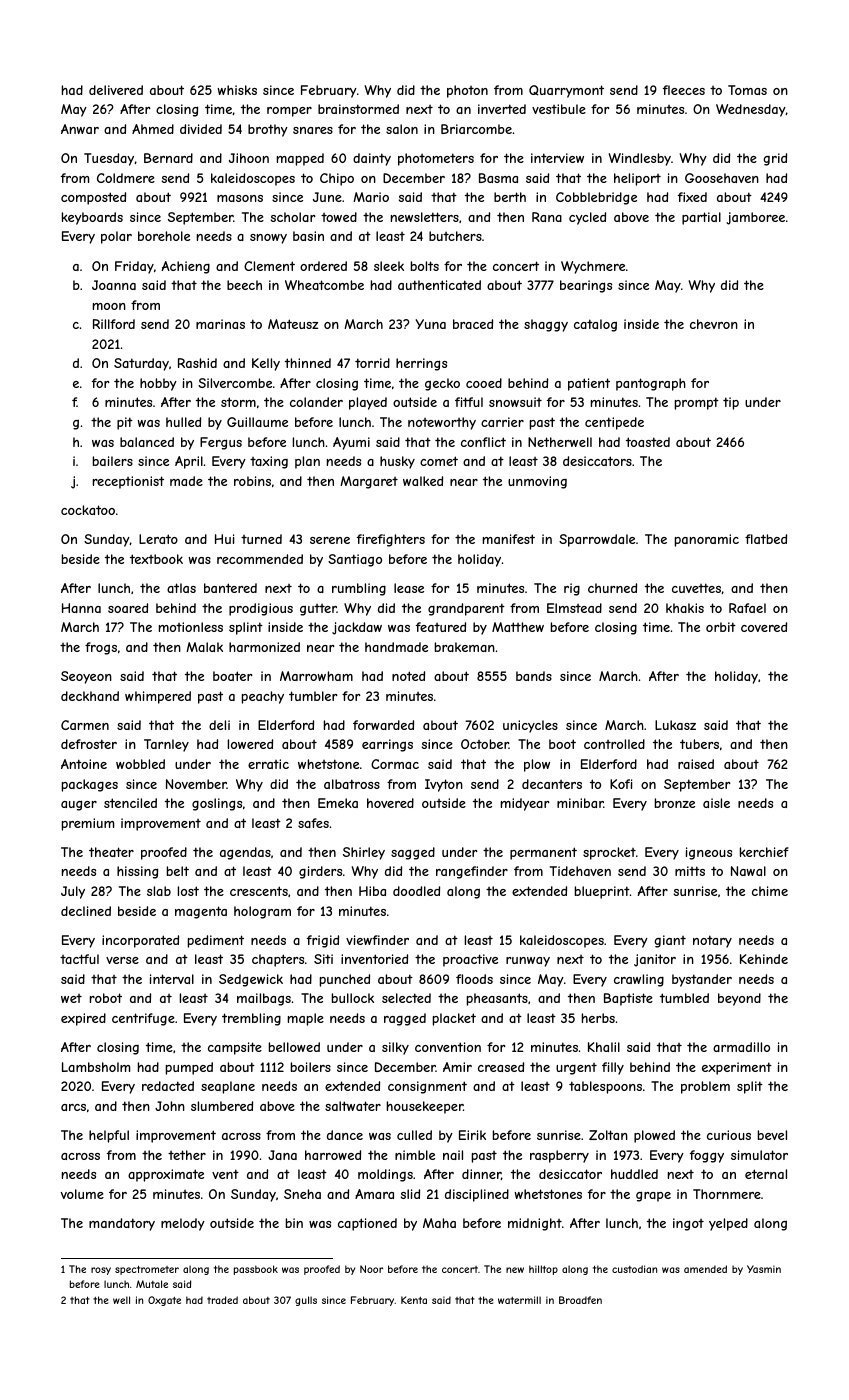 The width and height of the image is (849, 1400). I want to click on goslings, so click(217, 804).
